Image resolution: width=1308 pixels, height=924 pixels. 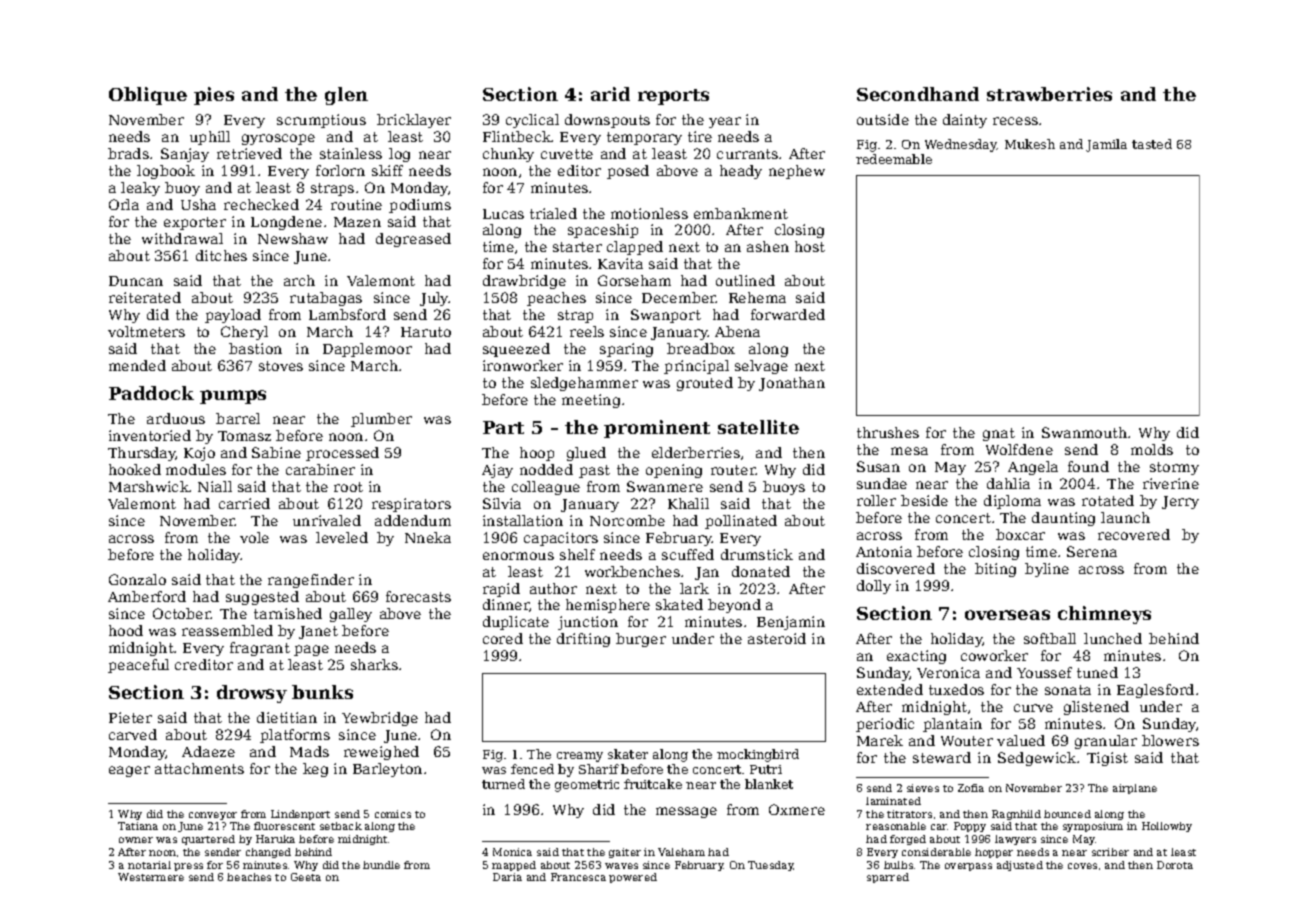 What do you see at coordinates (418, 596) in the screenshot?
I see `forecasts` at bounding box center [418, 596].
